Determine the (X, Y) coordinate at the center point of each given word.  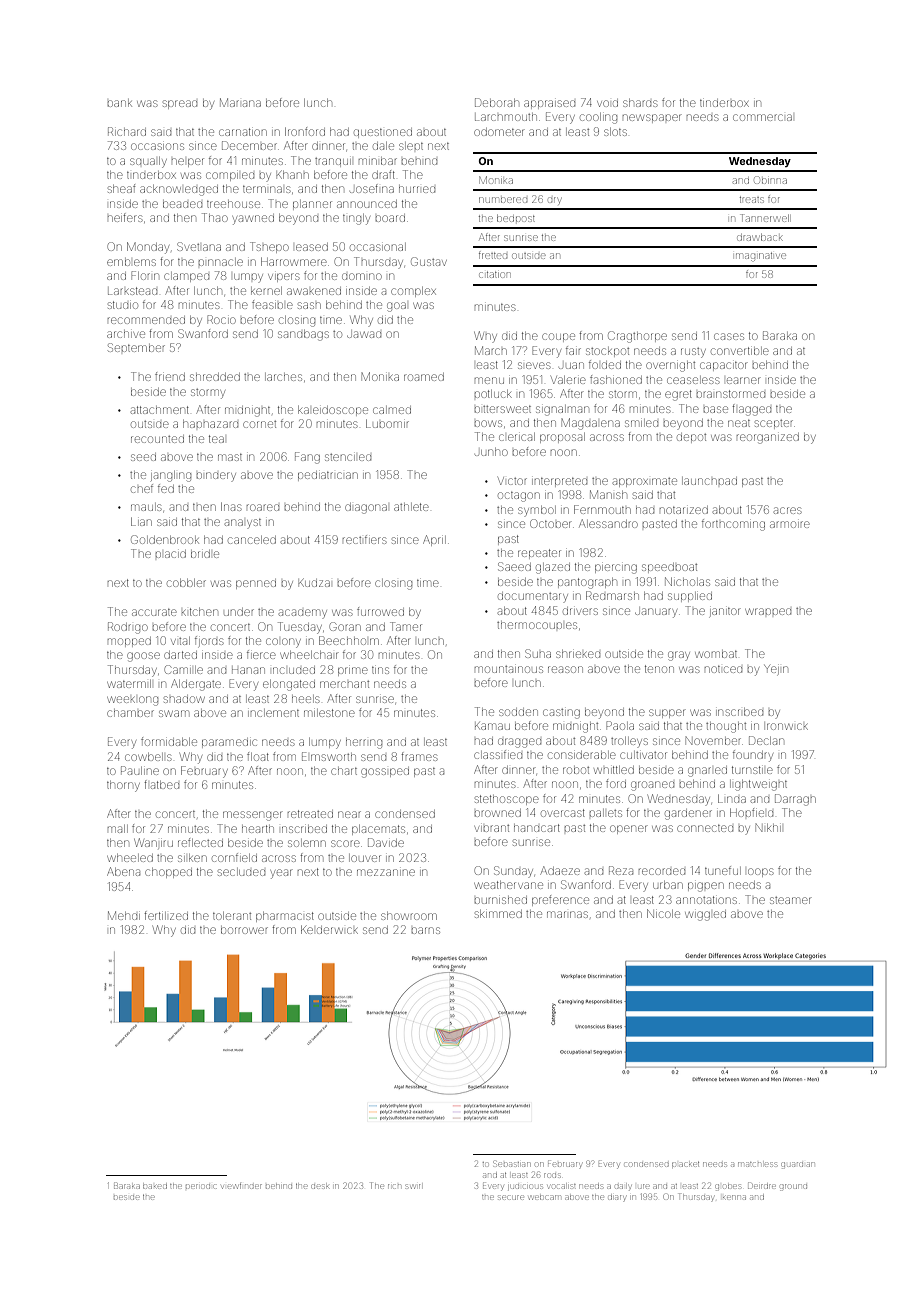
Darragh (795, 800)
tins (380, 670)
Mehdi (124, 915)
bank (119, 103)
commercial (762, 117)
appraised (549, 103)
